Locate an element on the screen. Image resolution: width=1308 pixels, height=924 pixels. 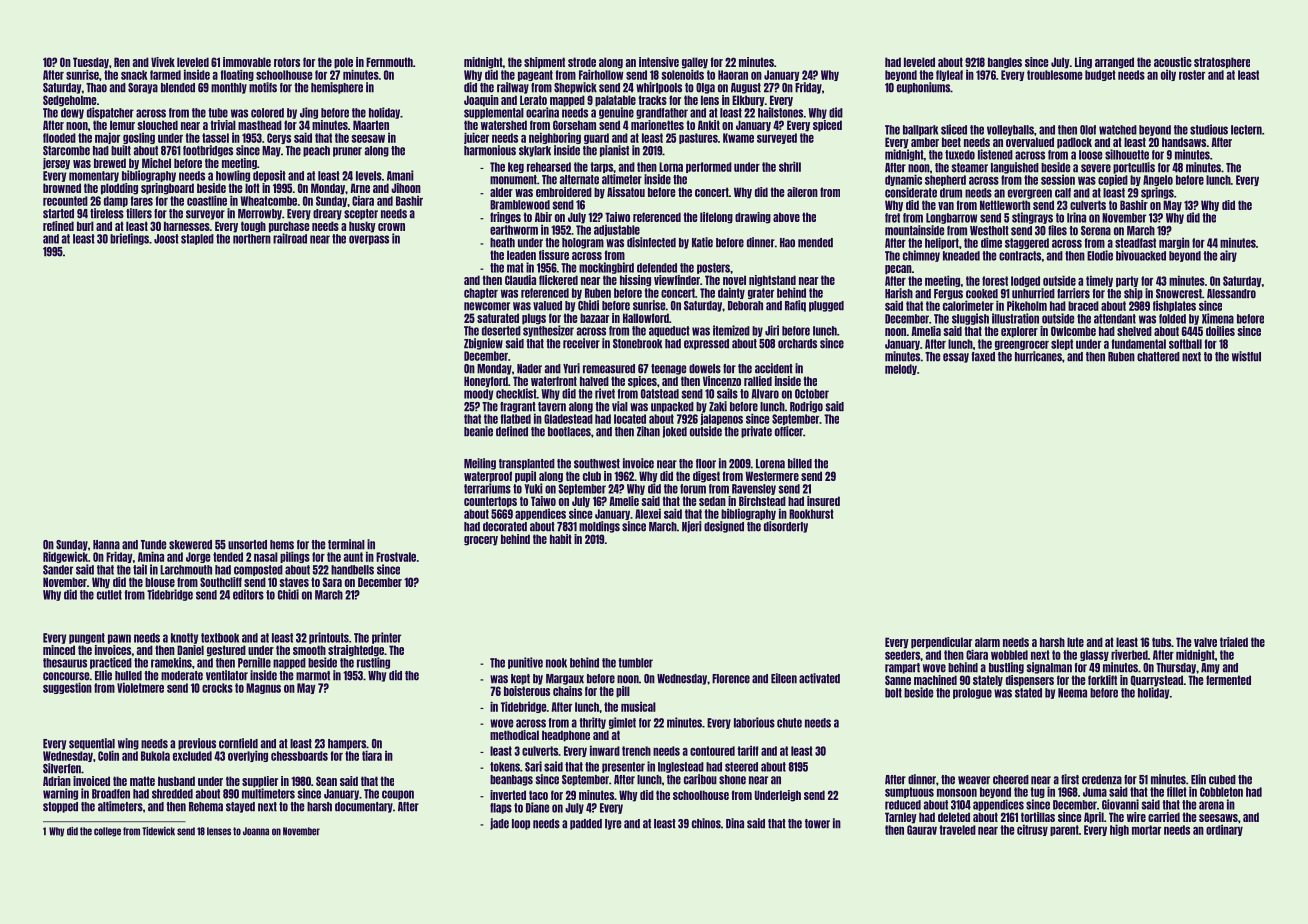
skewered is located at coordinates (190, 545).
